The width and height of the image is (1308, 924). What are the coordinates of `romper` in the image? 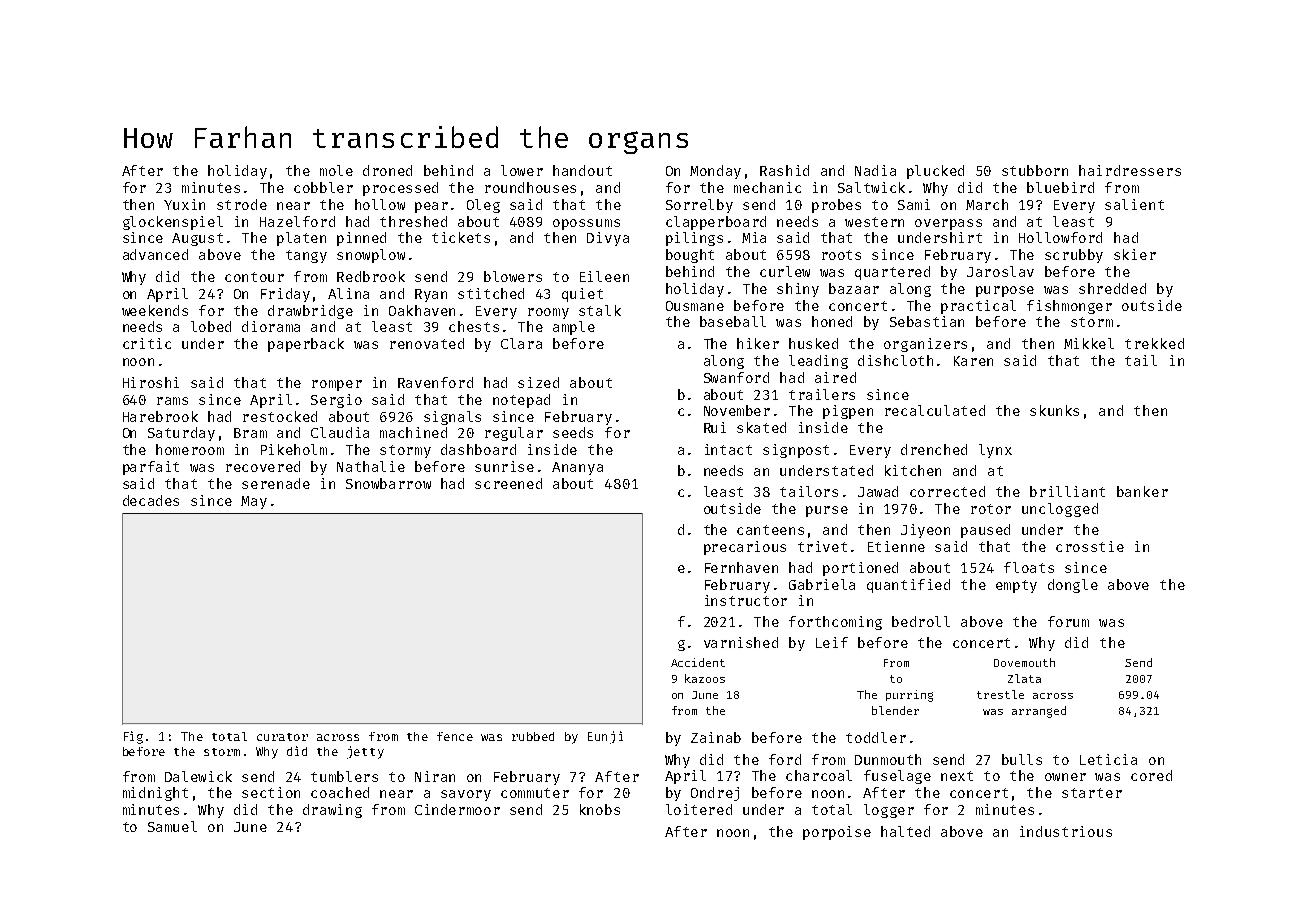 It's located at (337, 385).
